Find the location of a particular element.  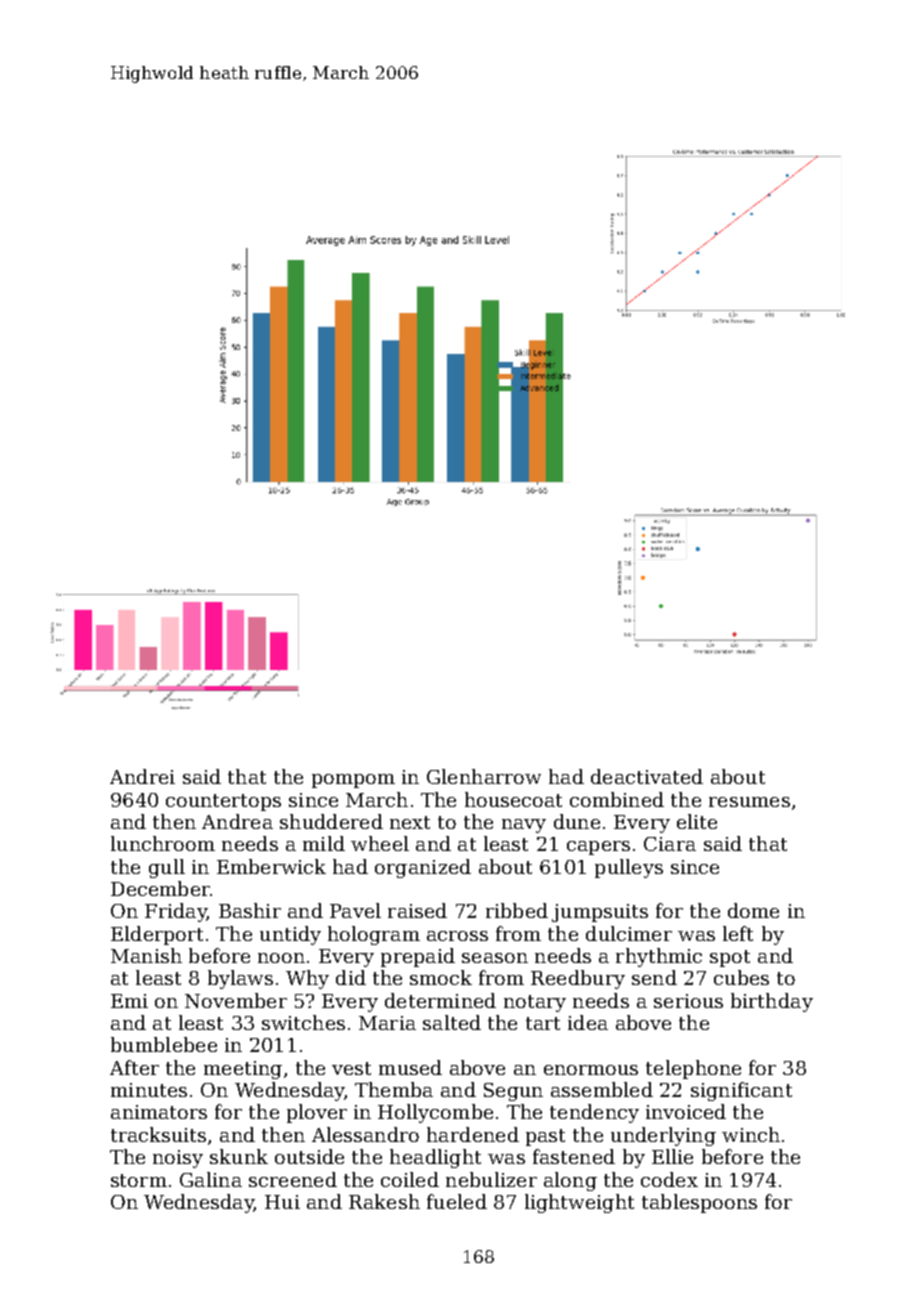

fueled is located at coordinates (457, 1201).
